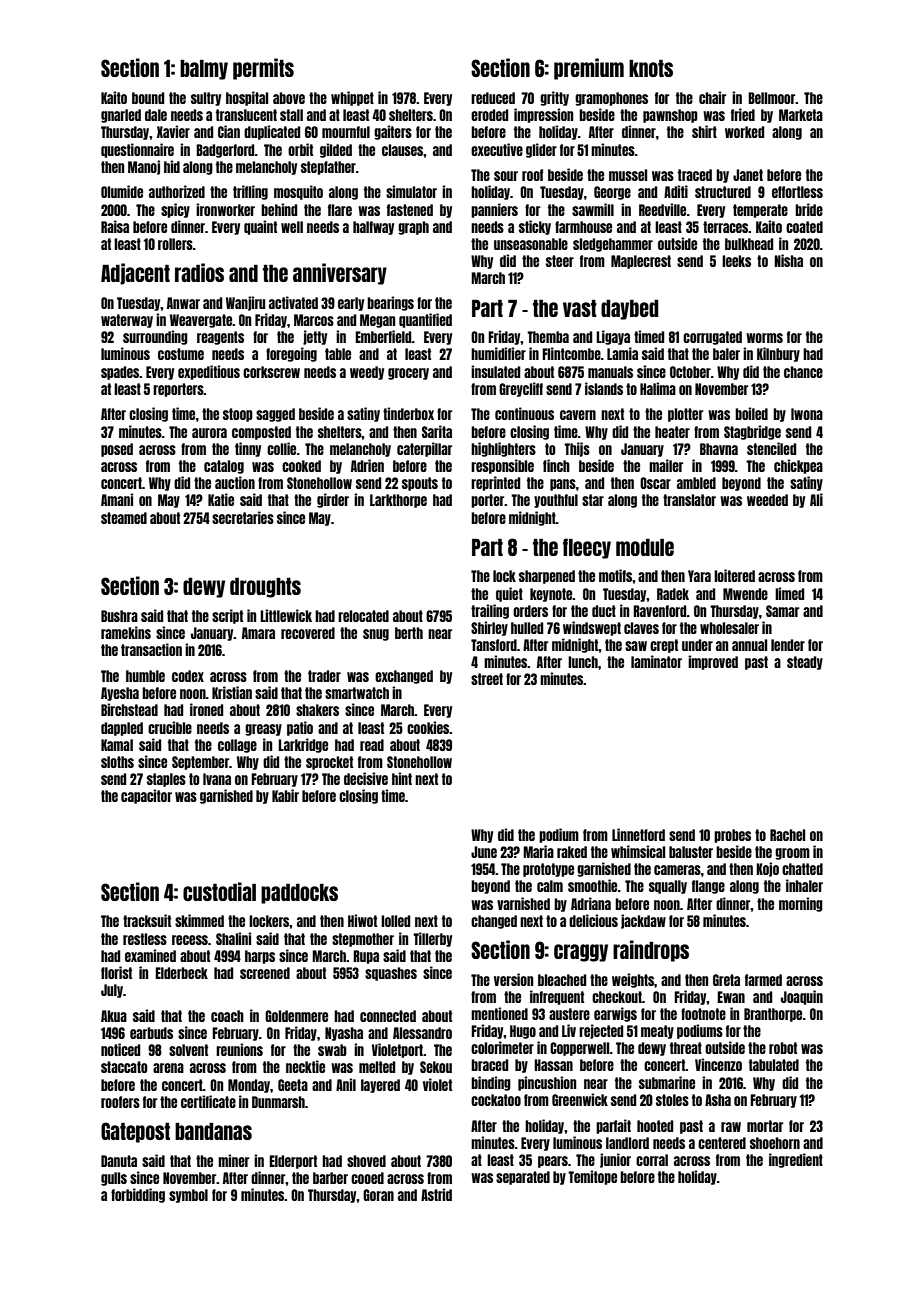 This screenshot has height=1308, width=924. I want to click on Bellmoor, so click(772, 98).
